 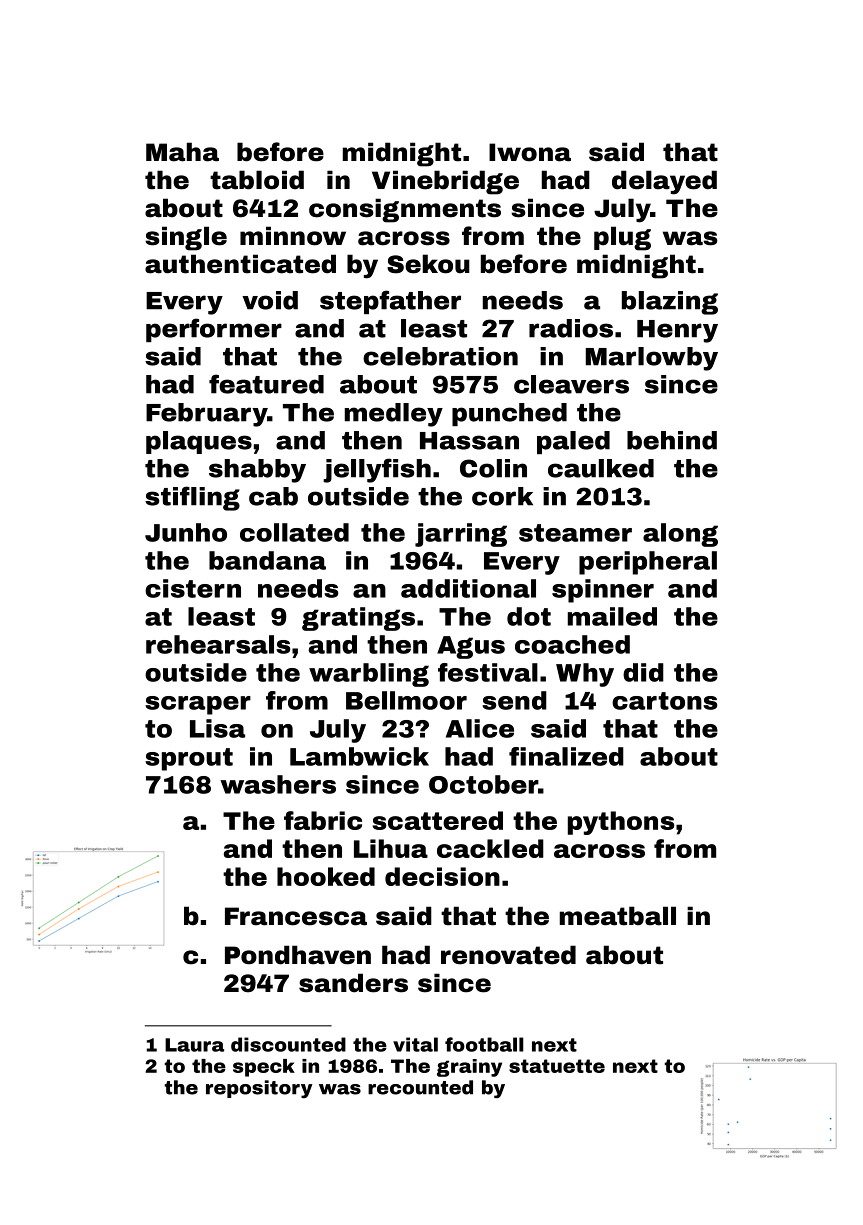 What do you see at coordinates (680, 535) in the page?
I see `along` at bounding box center [680, 535].
